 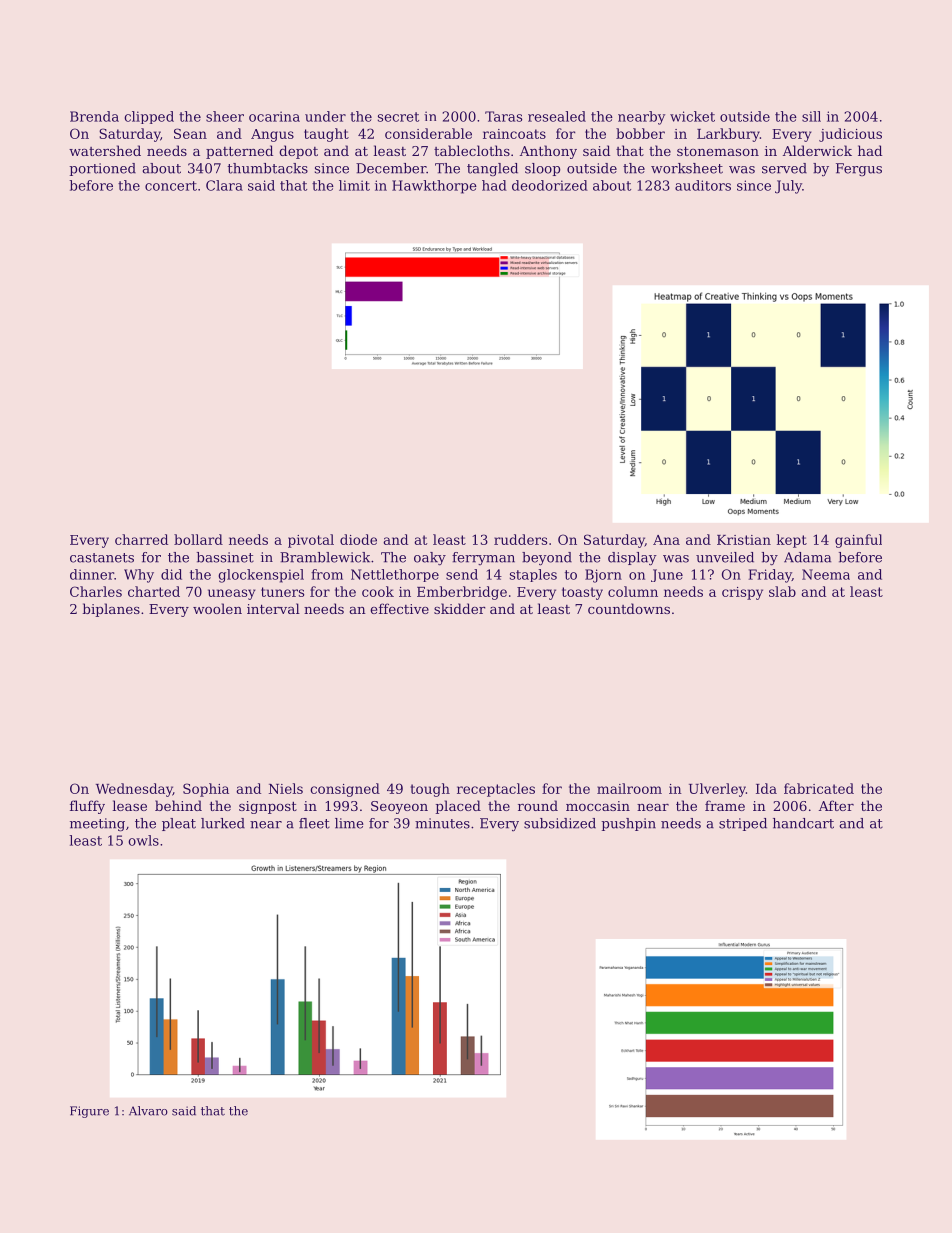 I want to click on thumbtacks, so click(x=267, y=168).
